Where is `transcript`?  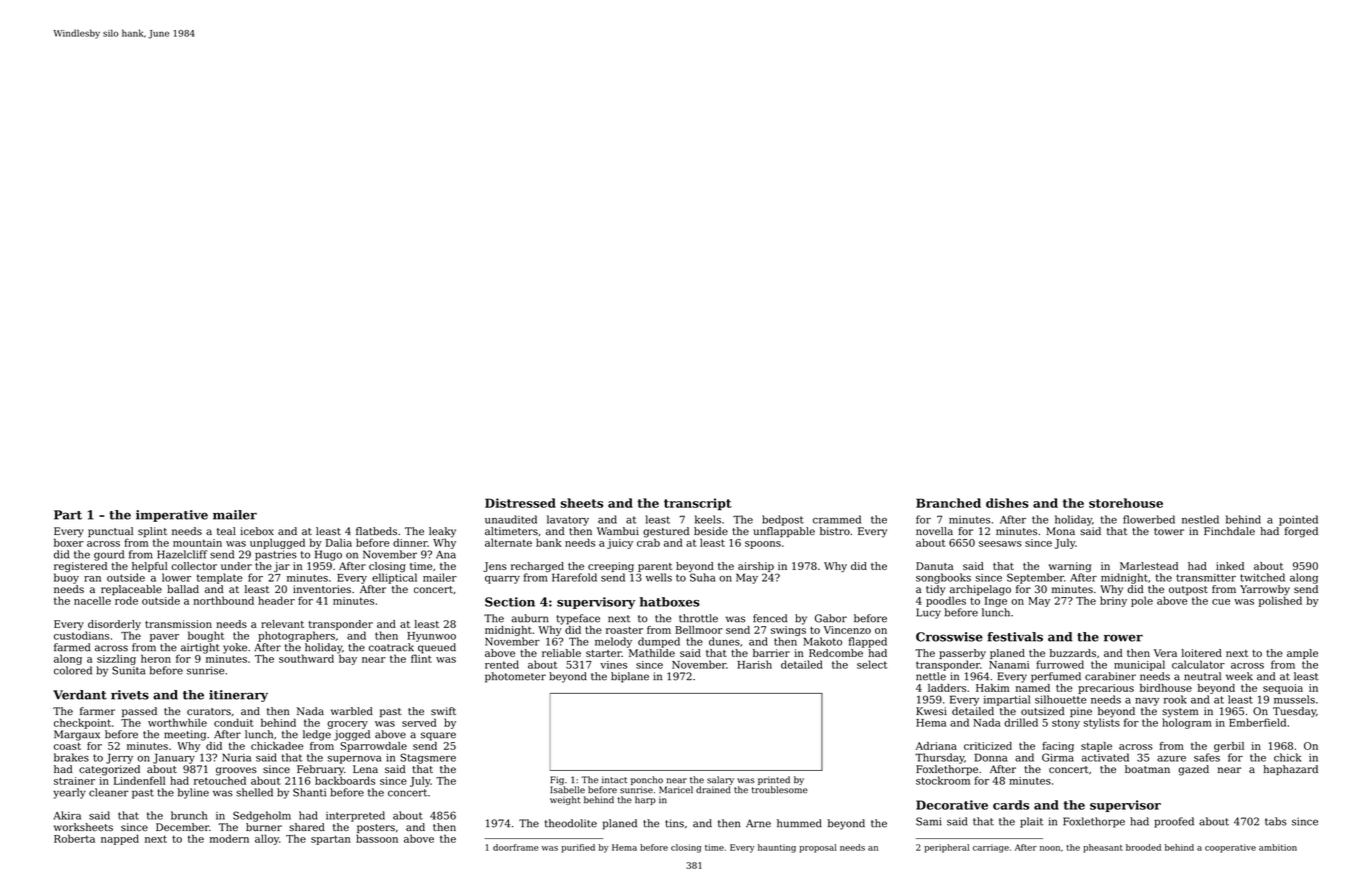
transcript is located at coordinates (698, 504).
